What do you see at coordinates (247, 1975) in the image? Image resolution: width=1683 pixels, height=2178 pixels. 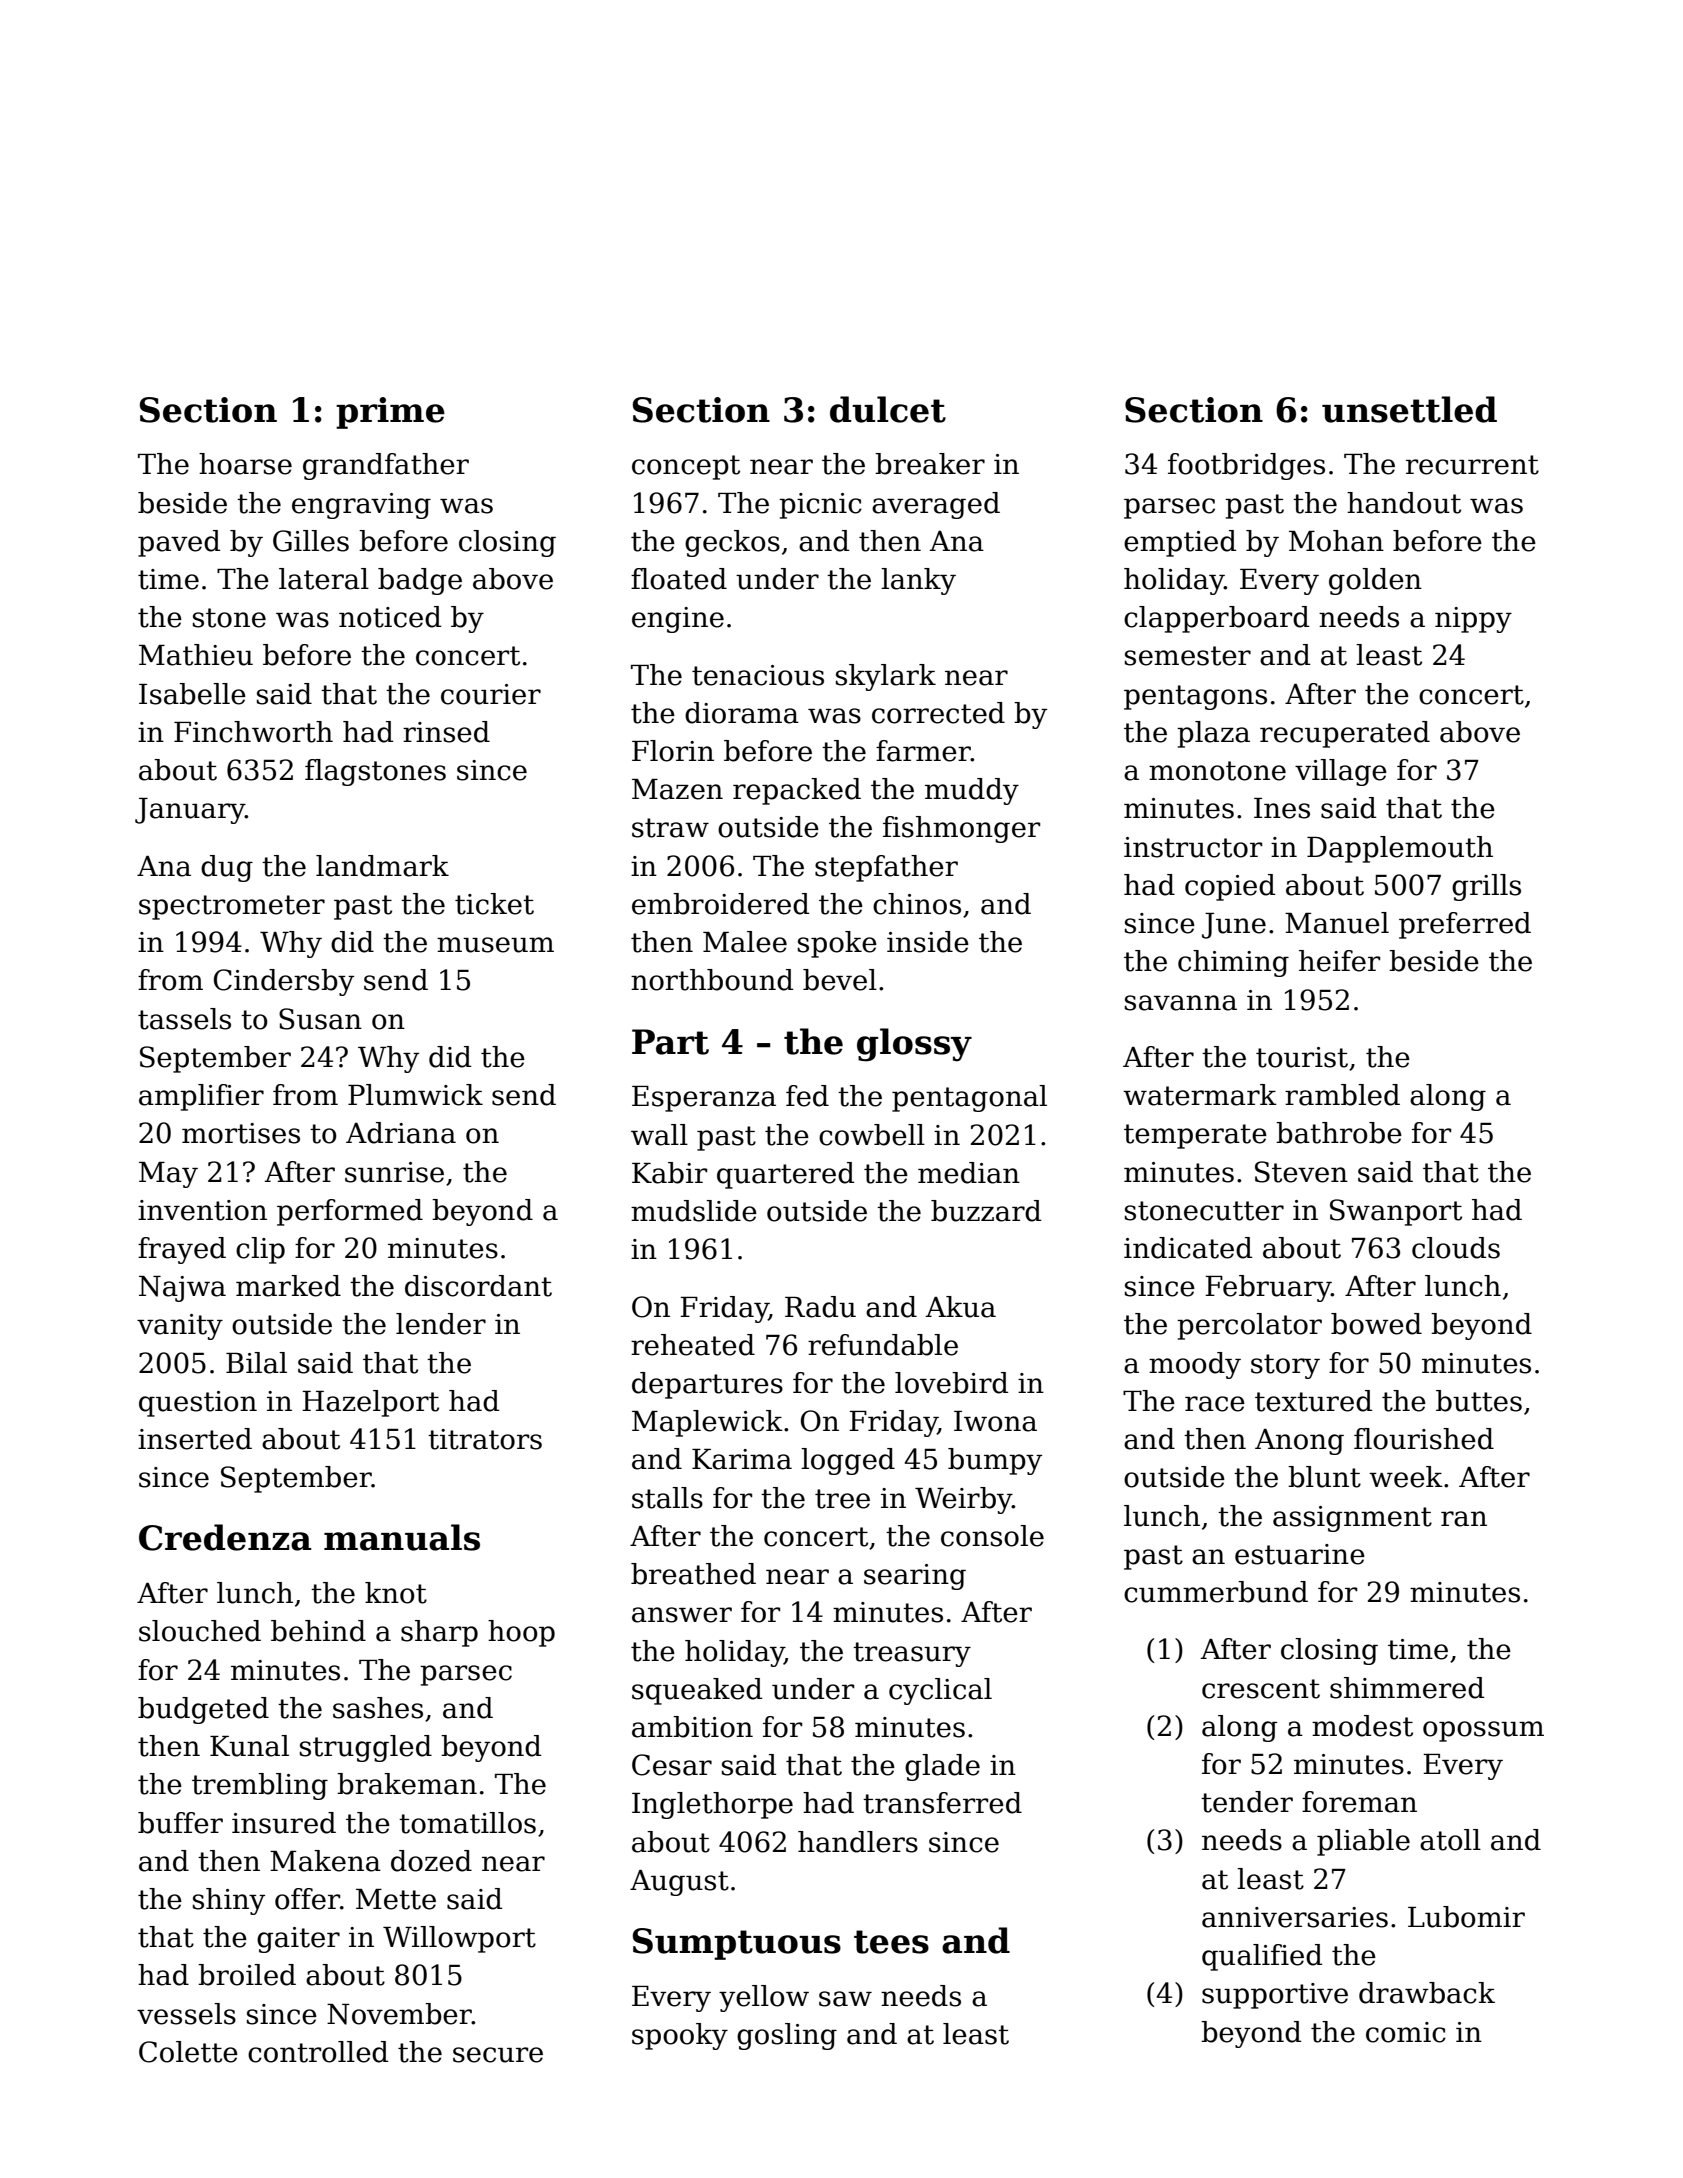 I see `broiled` at bounding box center [247, 1975].
